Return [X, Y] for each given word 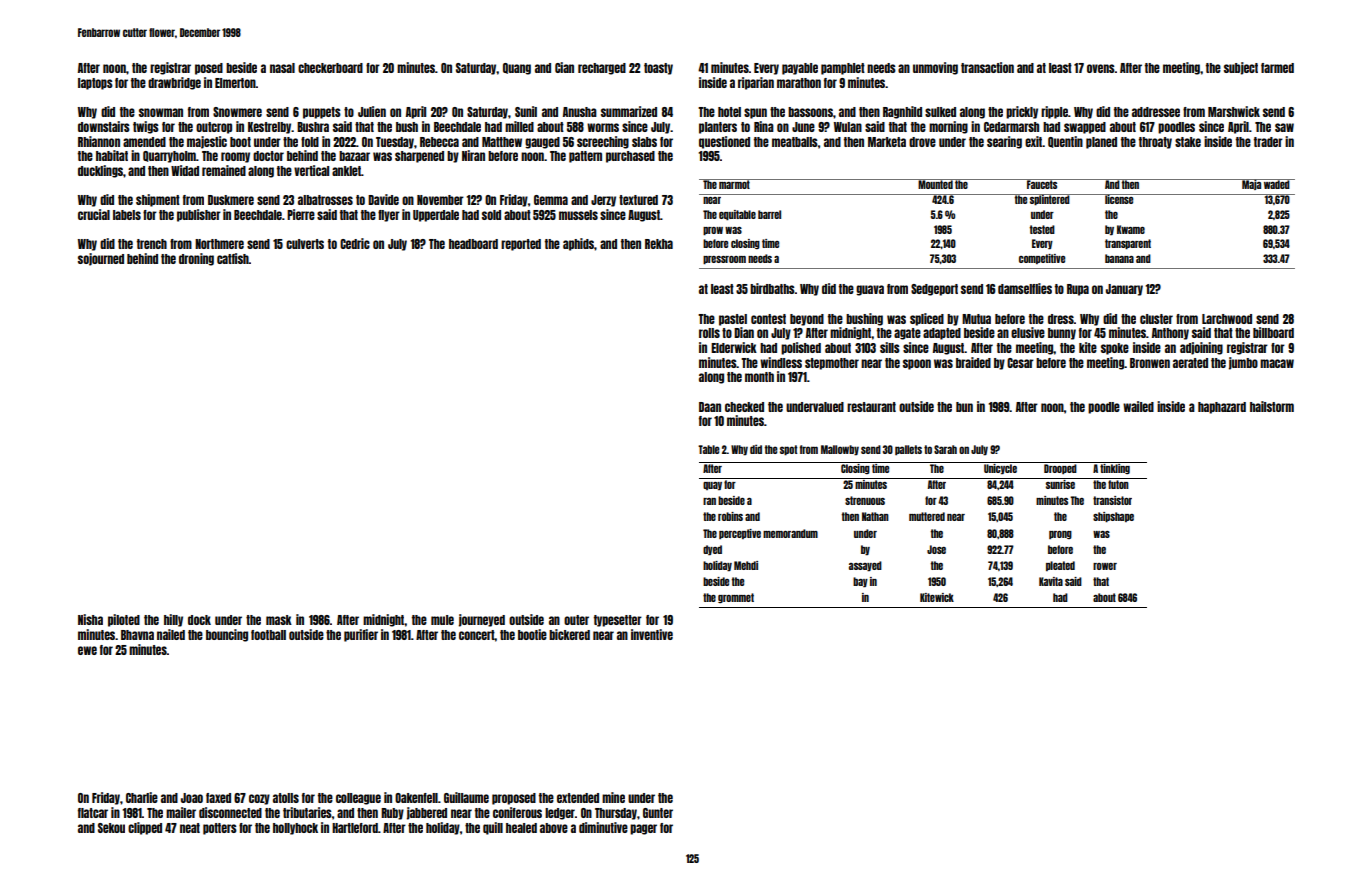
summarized [629, 111]
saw [1284, 127]
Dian [744, 332]
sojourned [101, 259]
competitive [1042, 259]
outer [576, 620]
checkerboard [330, 68]
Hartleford [355, 828]
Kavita [1051, 581]
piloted [124, 620]
